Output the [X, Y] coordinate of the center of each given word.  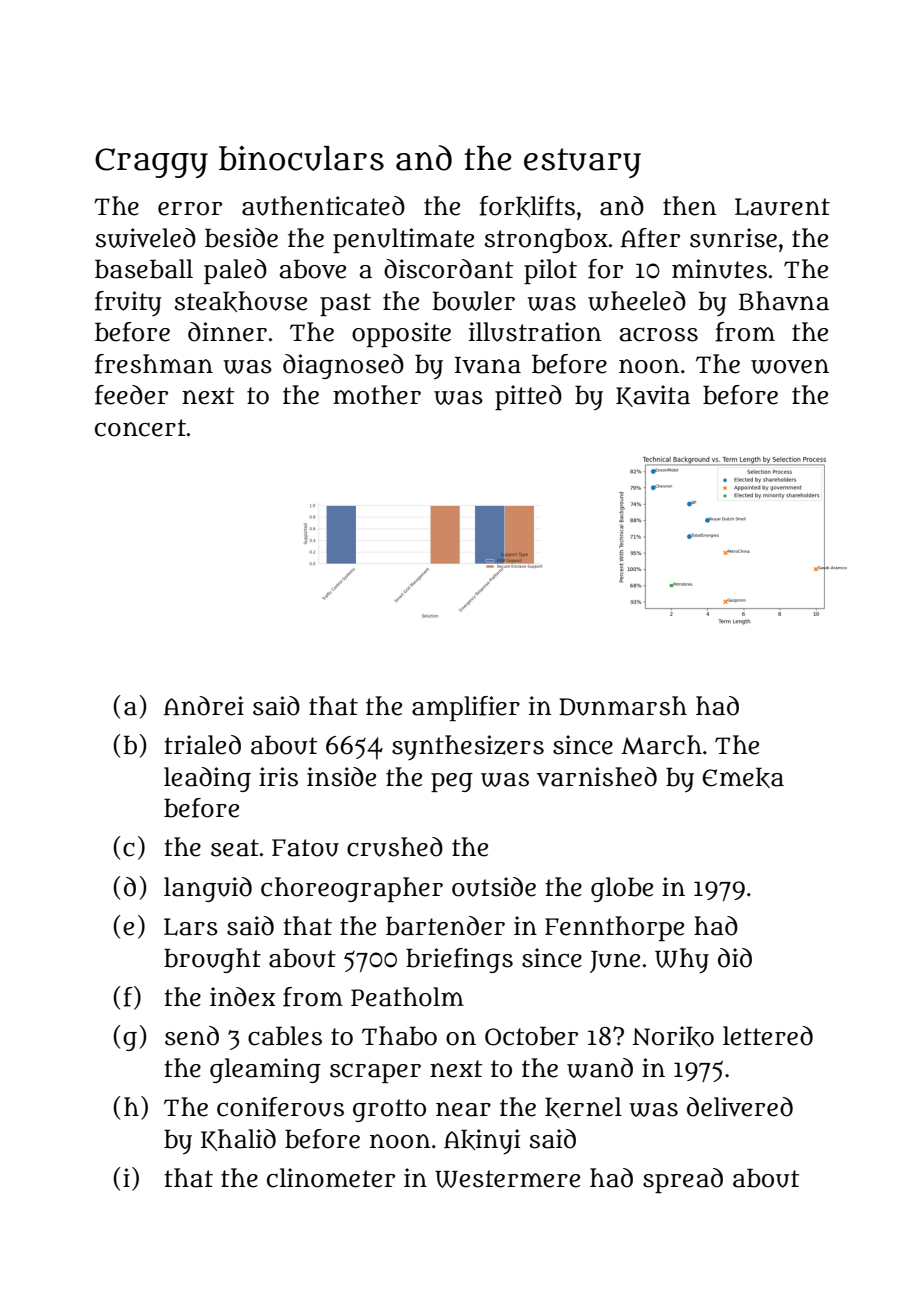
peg [452, 782]
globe [622, 889]
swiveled [145, 238]
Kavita [653, 396]
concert [140, 428]
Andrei [204, 706]
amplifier [466, 708]
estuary [582, 163]
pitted [528, 397]
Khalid [238, 1140]
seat [235, 848]
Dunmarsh [623, 706]
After [650, 238]
